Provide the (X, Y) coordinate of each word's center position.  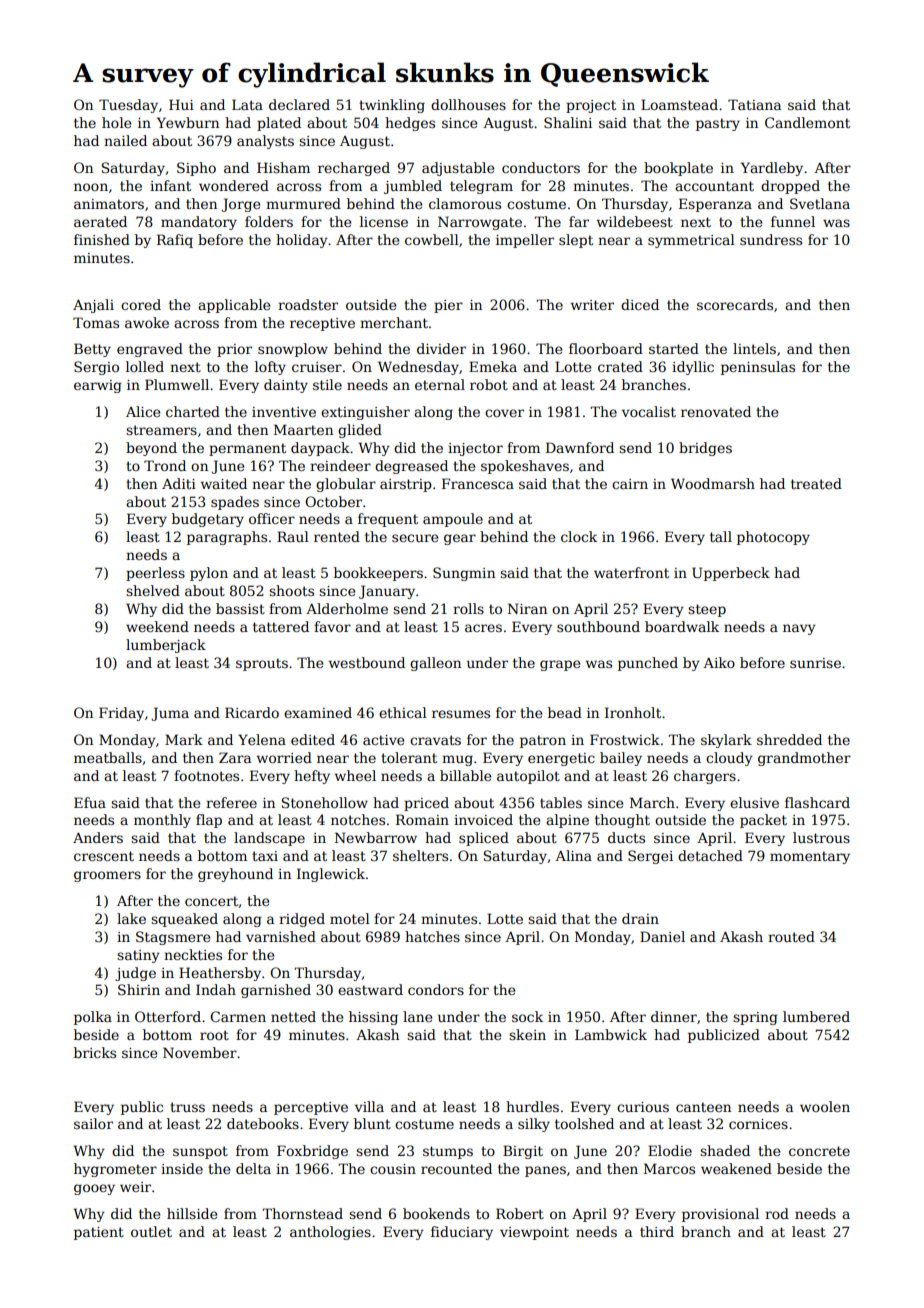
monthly (162, 821)
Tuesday (128, 106)
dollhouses (468, 104)
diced (640, 304)
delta (253, 1168)
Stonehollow (325, 802)
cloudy (729, 759)
